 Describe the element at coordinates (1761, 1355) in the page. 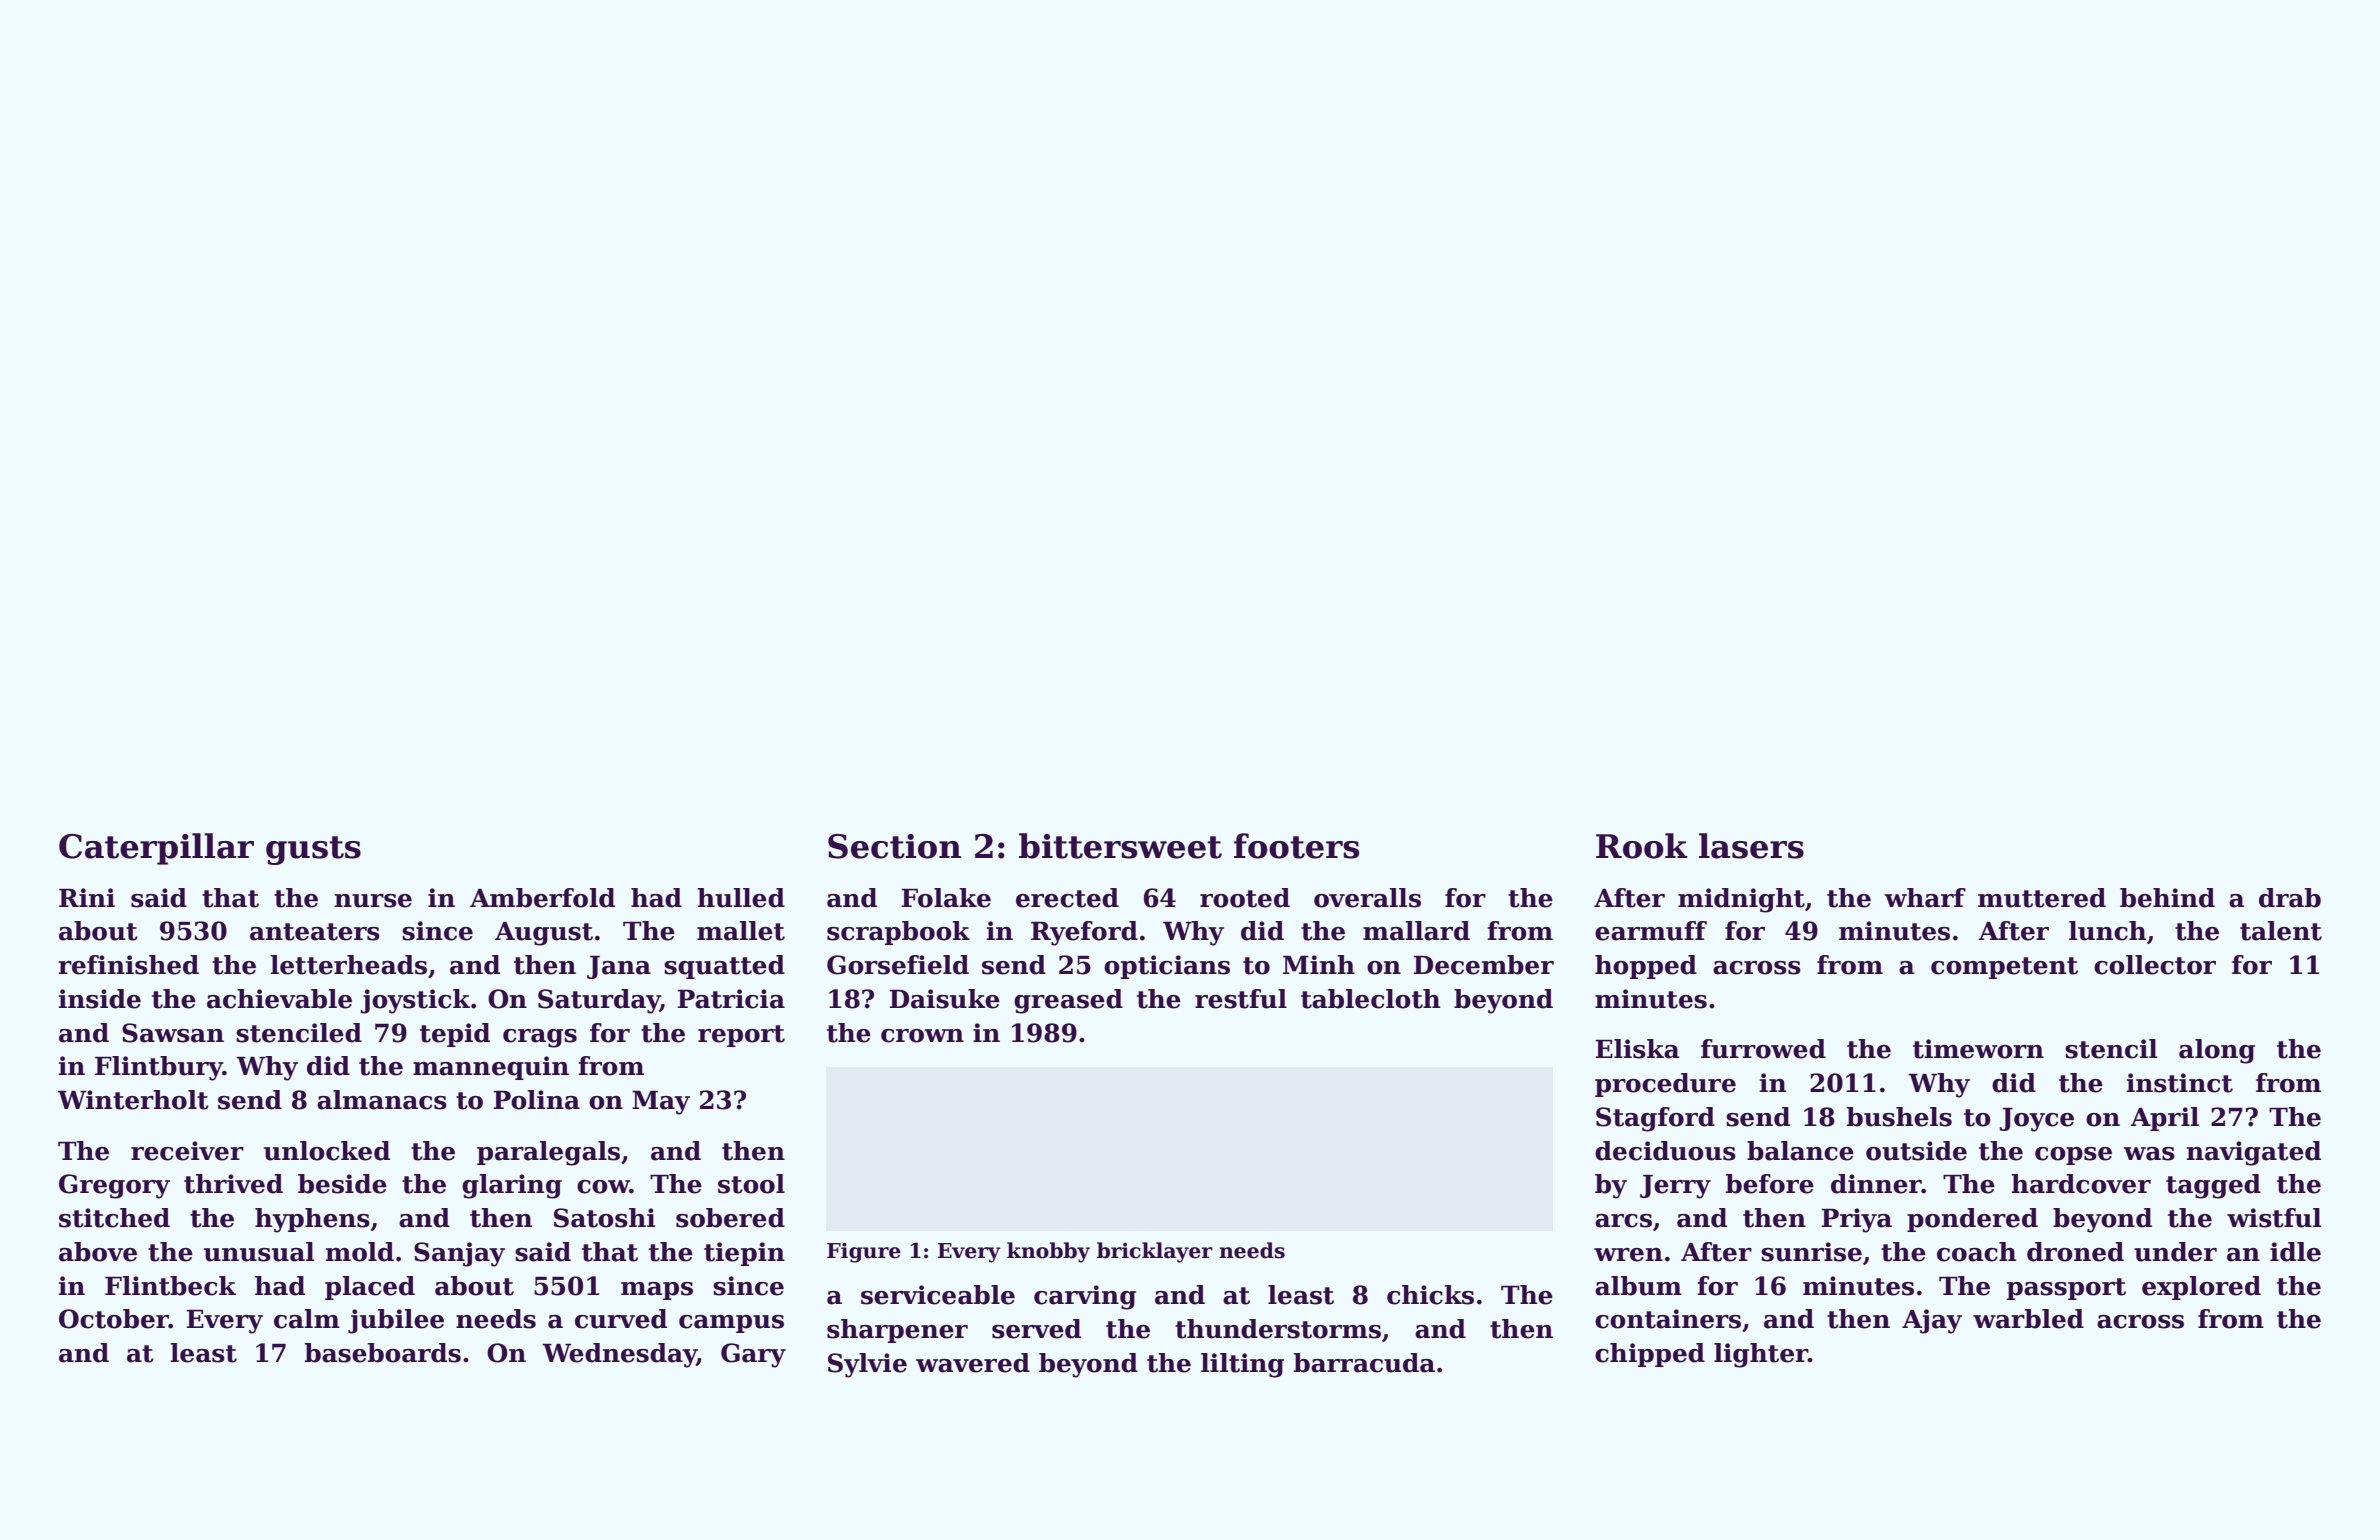

I see `lighter` at that location.
